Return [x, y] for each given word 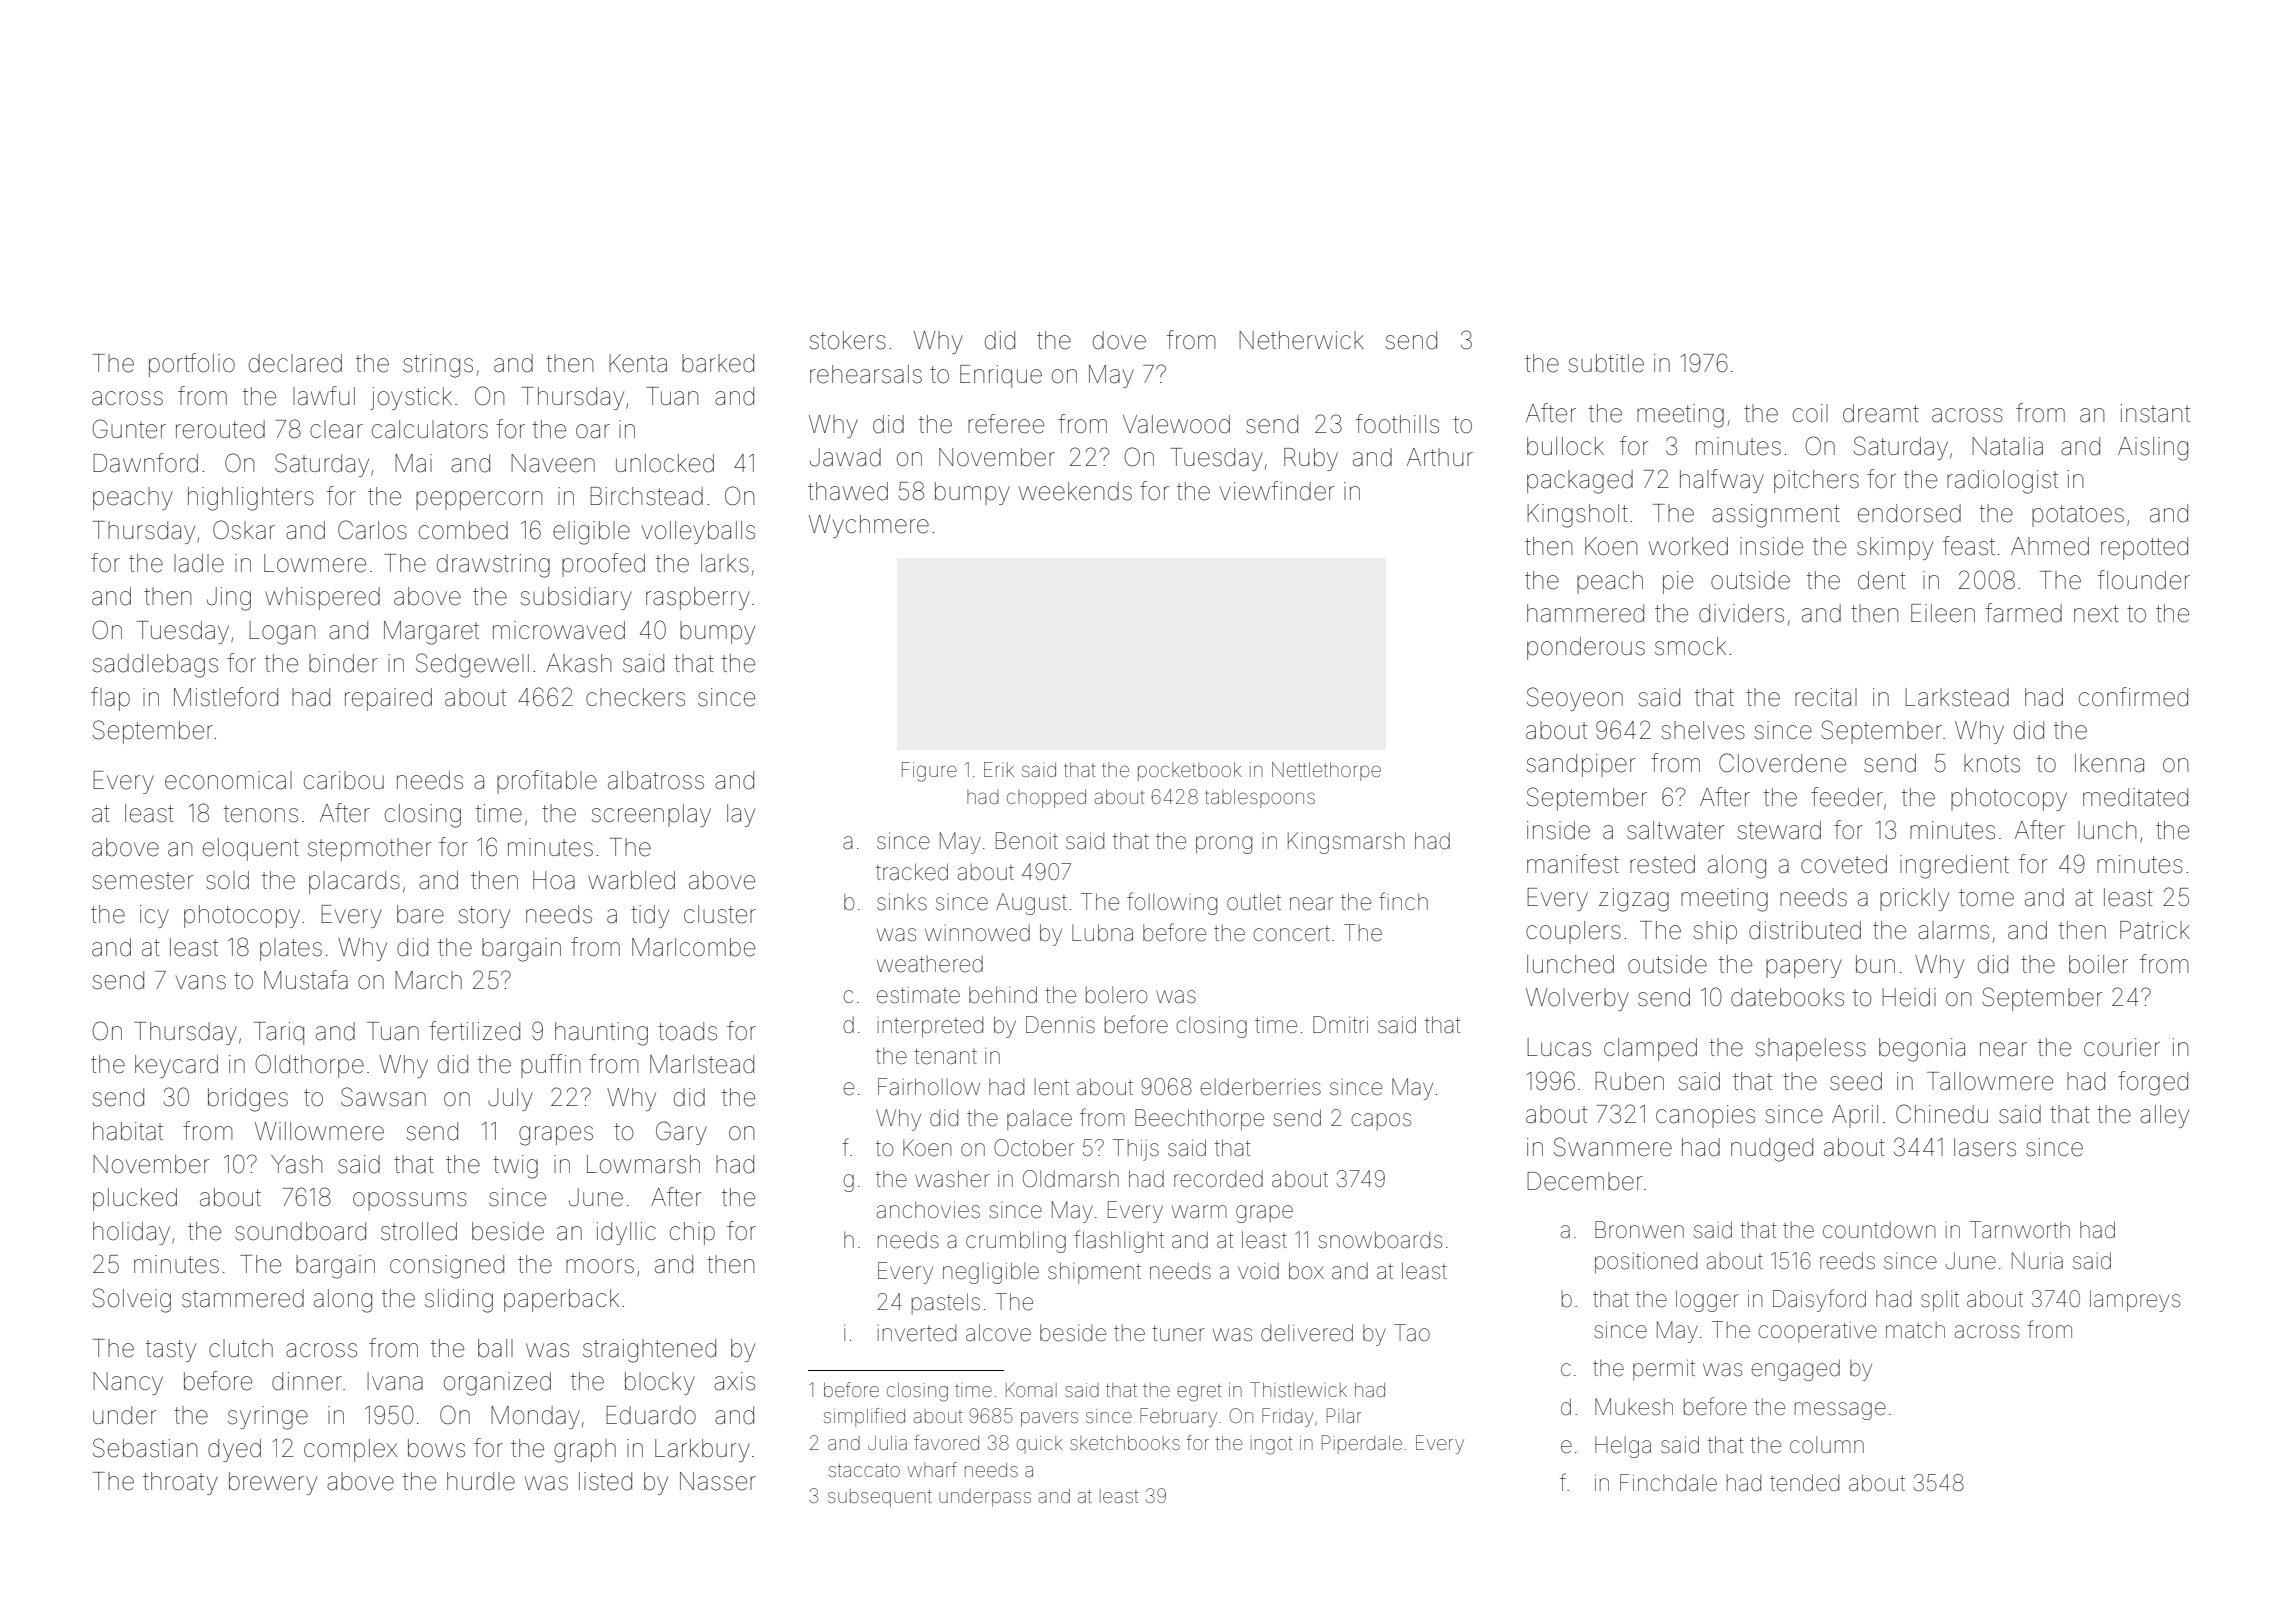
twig [515, 1167]
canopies [1705, 1116]
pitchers [1816, 481]
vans [201, 982]
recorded [1218, 1179]
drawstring [493, 566]
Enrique [1001, 376]
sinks [902, 902]
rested [1662, 864]
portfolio [192, 365]
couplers [1573, 932]
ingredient [1954, 867]
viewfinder [1277, 491]
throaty [180, 1483]
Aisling [2153, 449]
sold [227, 880]
